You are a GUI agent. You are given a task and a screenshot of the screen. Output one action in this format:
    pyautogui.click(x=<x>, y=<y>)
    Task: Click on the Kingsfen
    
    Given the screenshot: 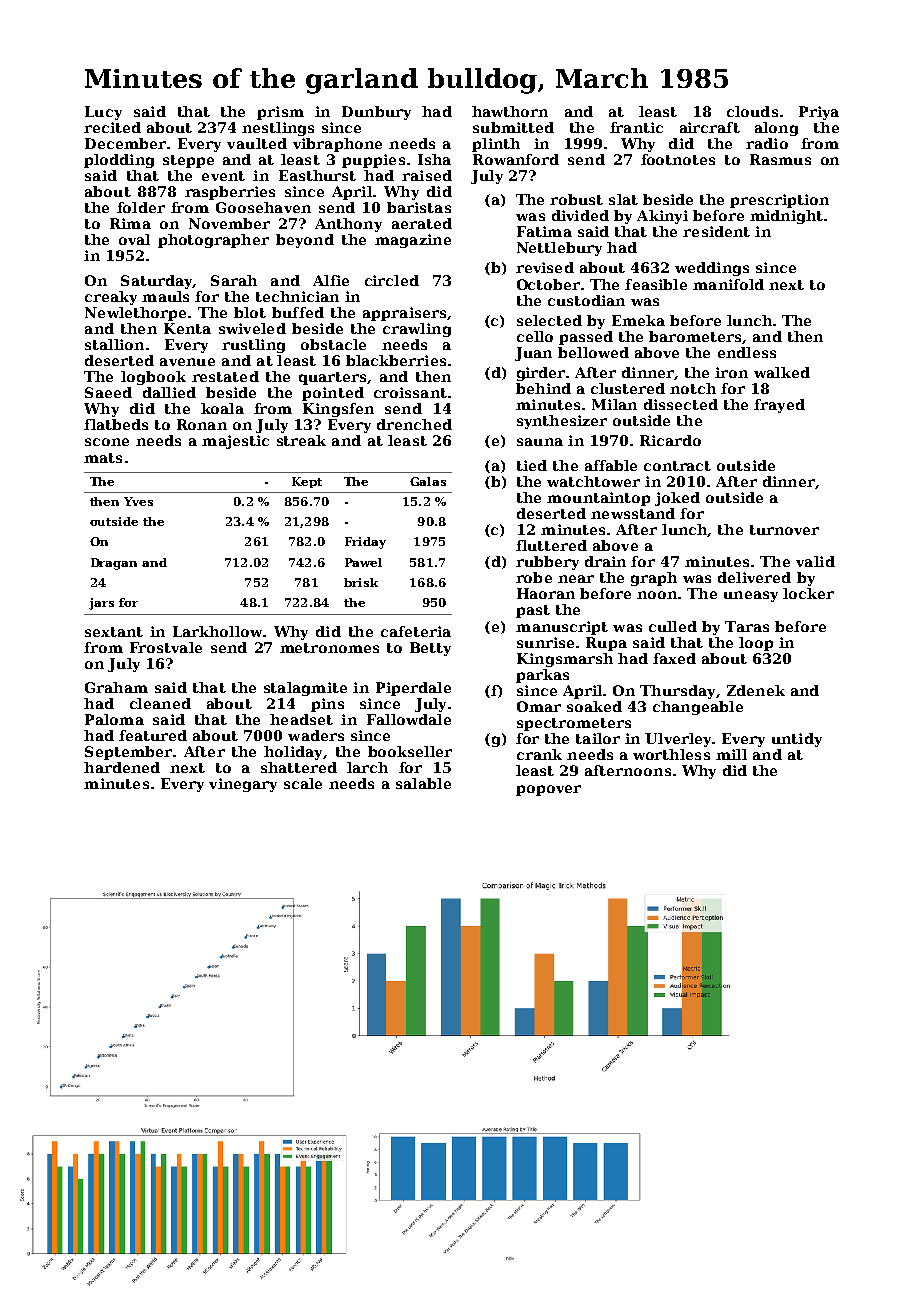 What is the action you would take?
    pyautogui.click(x=338, y=410)
